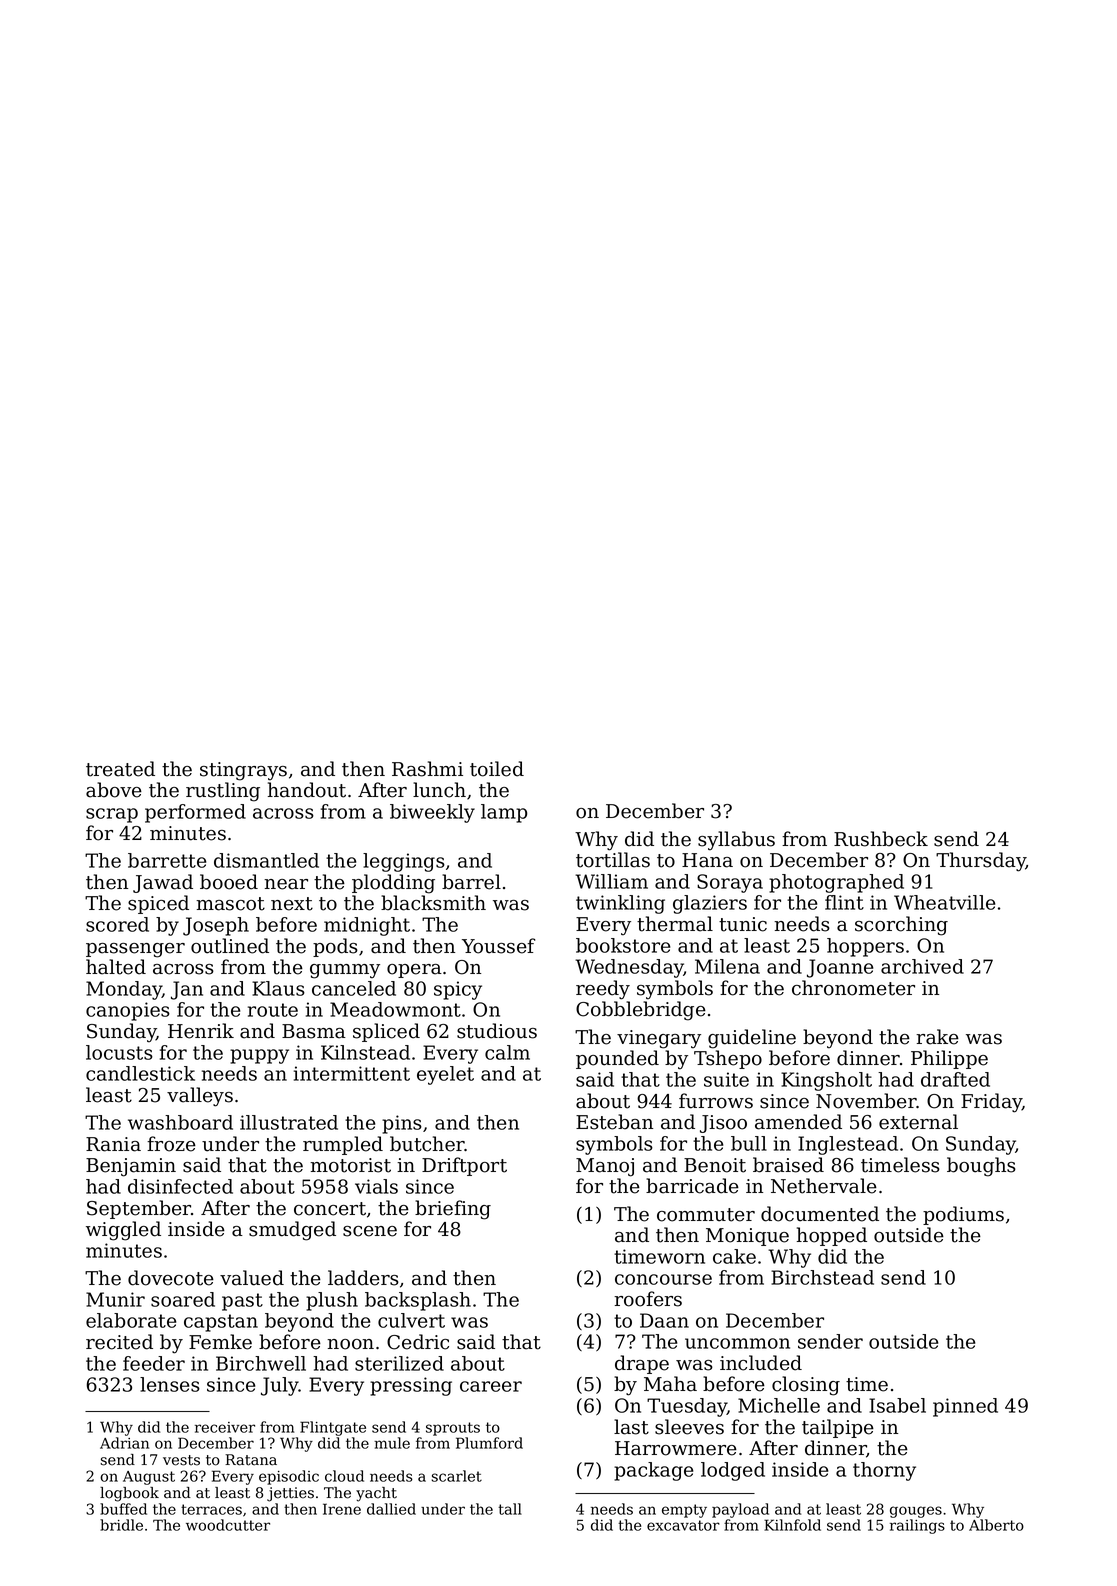  I want to click on episodic, so click(289, 1477).
